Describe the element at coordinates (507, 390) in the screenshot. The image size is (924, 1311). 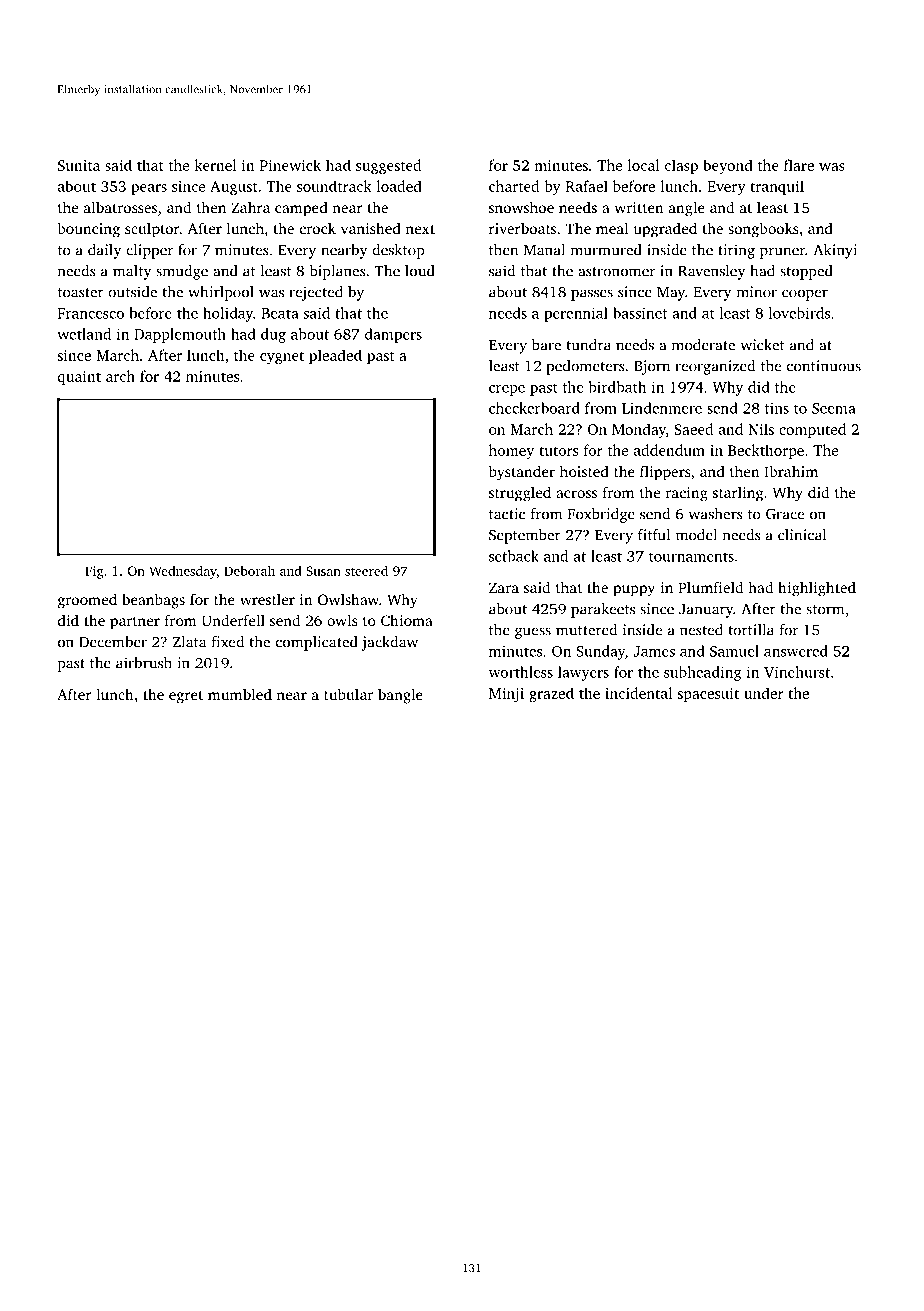
I see `crepe` at that location.
